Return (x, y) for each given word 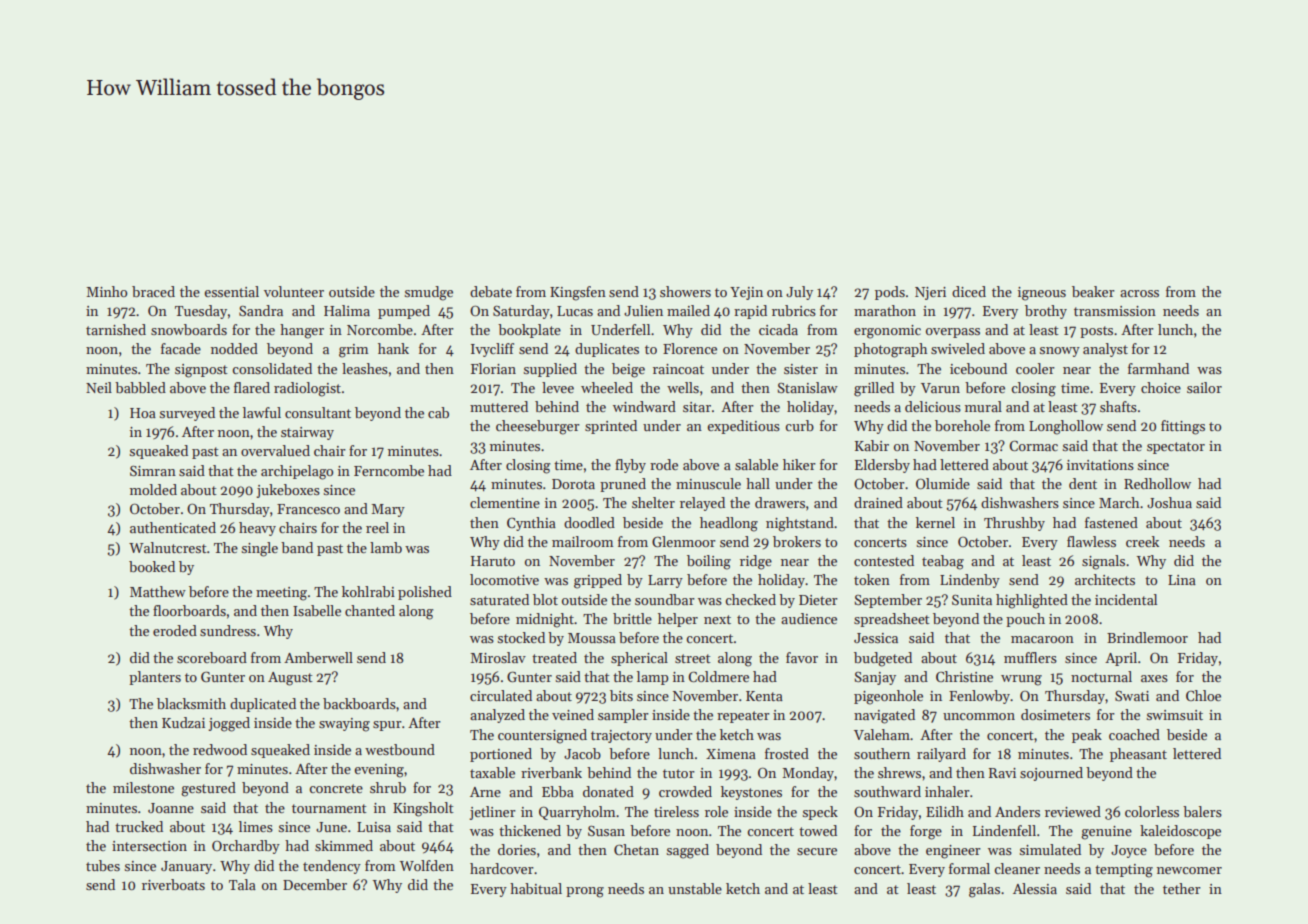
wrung (1021, 680)
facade (181, 348)
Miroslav (498, 657)
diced (969, 291)
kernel (935, 522)
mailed (688, 310)
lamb (386, 547)
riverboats (173, 884)
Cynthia (531, 524)
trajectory (621, 736)
